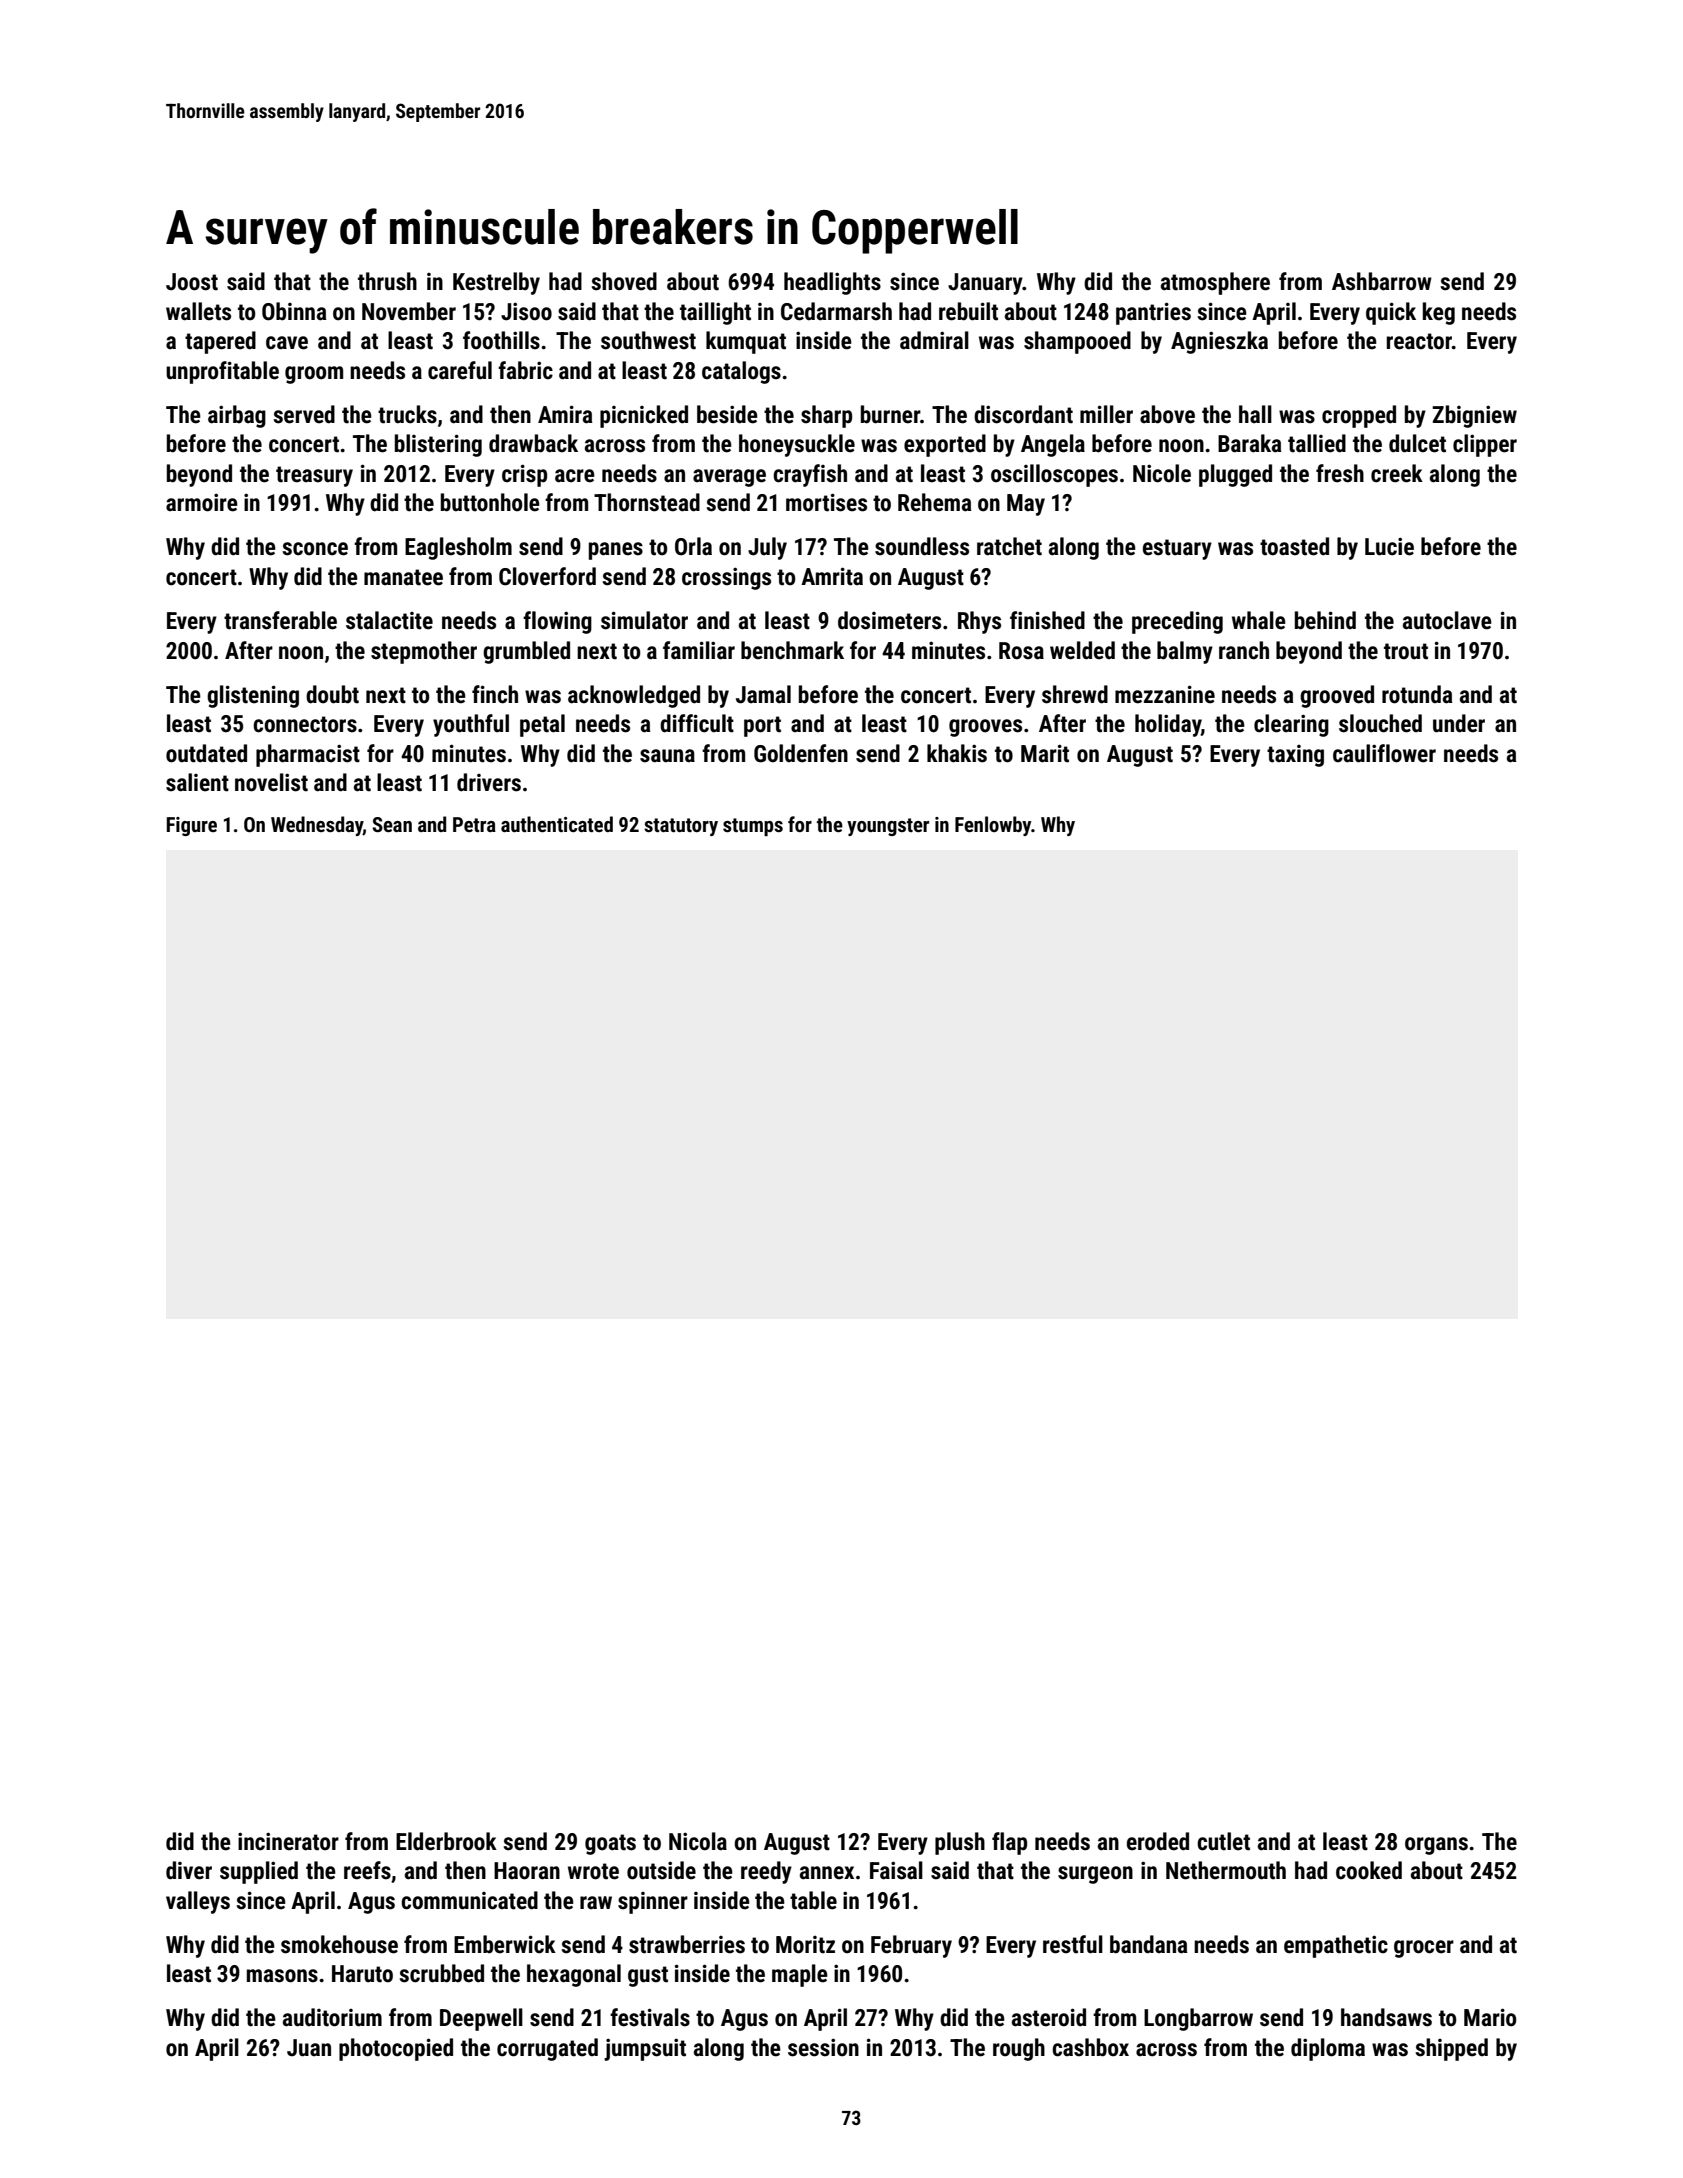 The image size is (1683, 2178). Describe the element at coordinates (888, 827) in the image. I see `youngster` at that location.
